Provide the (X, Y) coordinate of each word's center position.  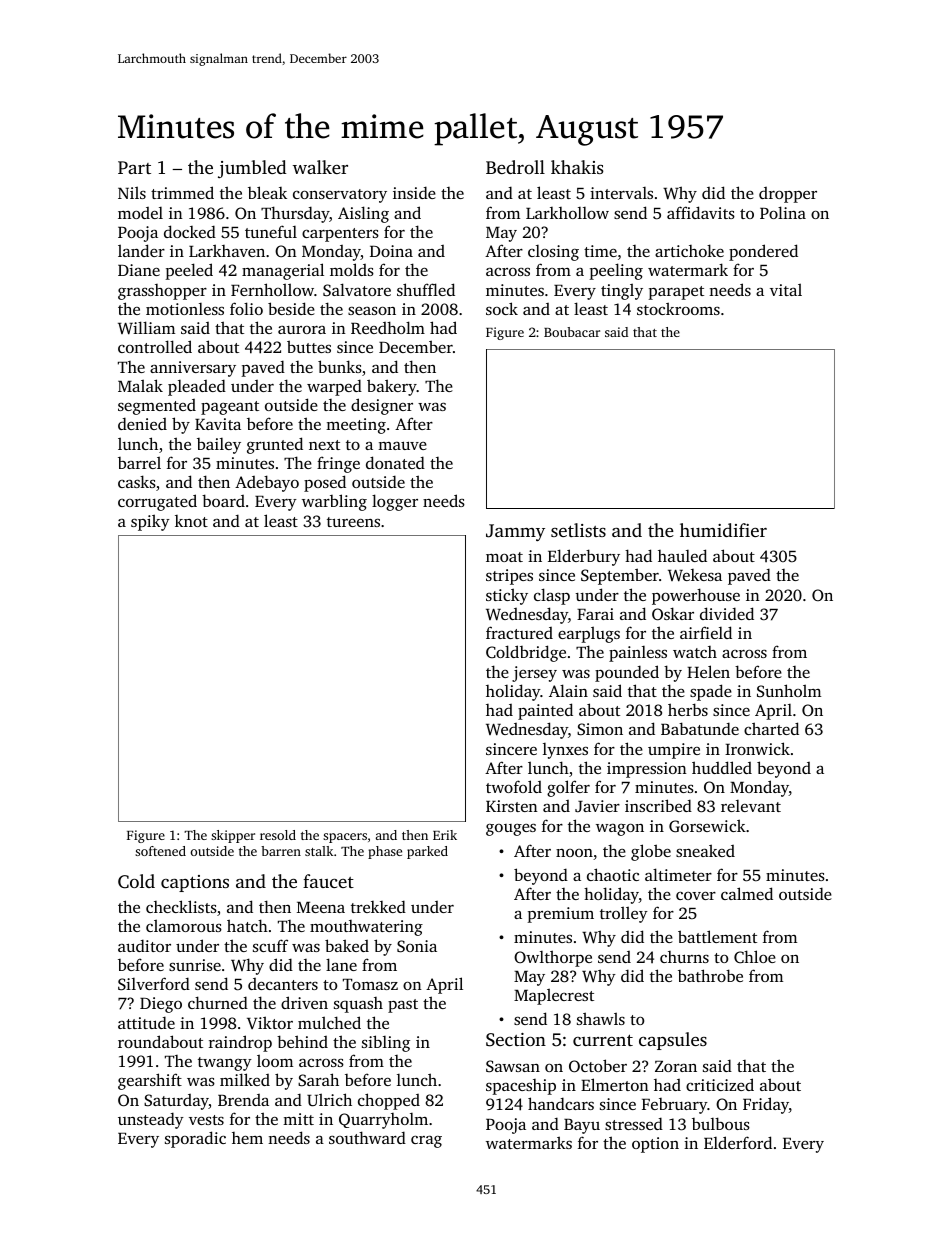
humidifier (723, 530)
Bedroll (515, 167)
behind (302, 1041)
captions (195, 883)
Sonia (417, 946)
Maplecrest (554, 996)
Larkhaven (227, 250)
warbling (334, 502)
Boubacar (572, 332)
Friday (766, 1105)
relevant (751, 806)
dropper (788, 195)
